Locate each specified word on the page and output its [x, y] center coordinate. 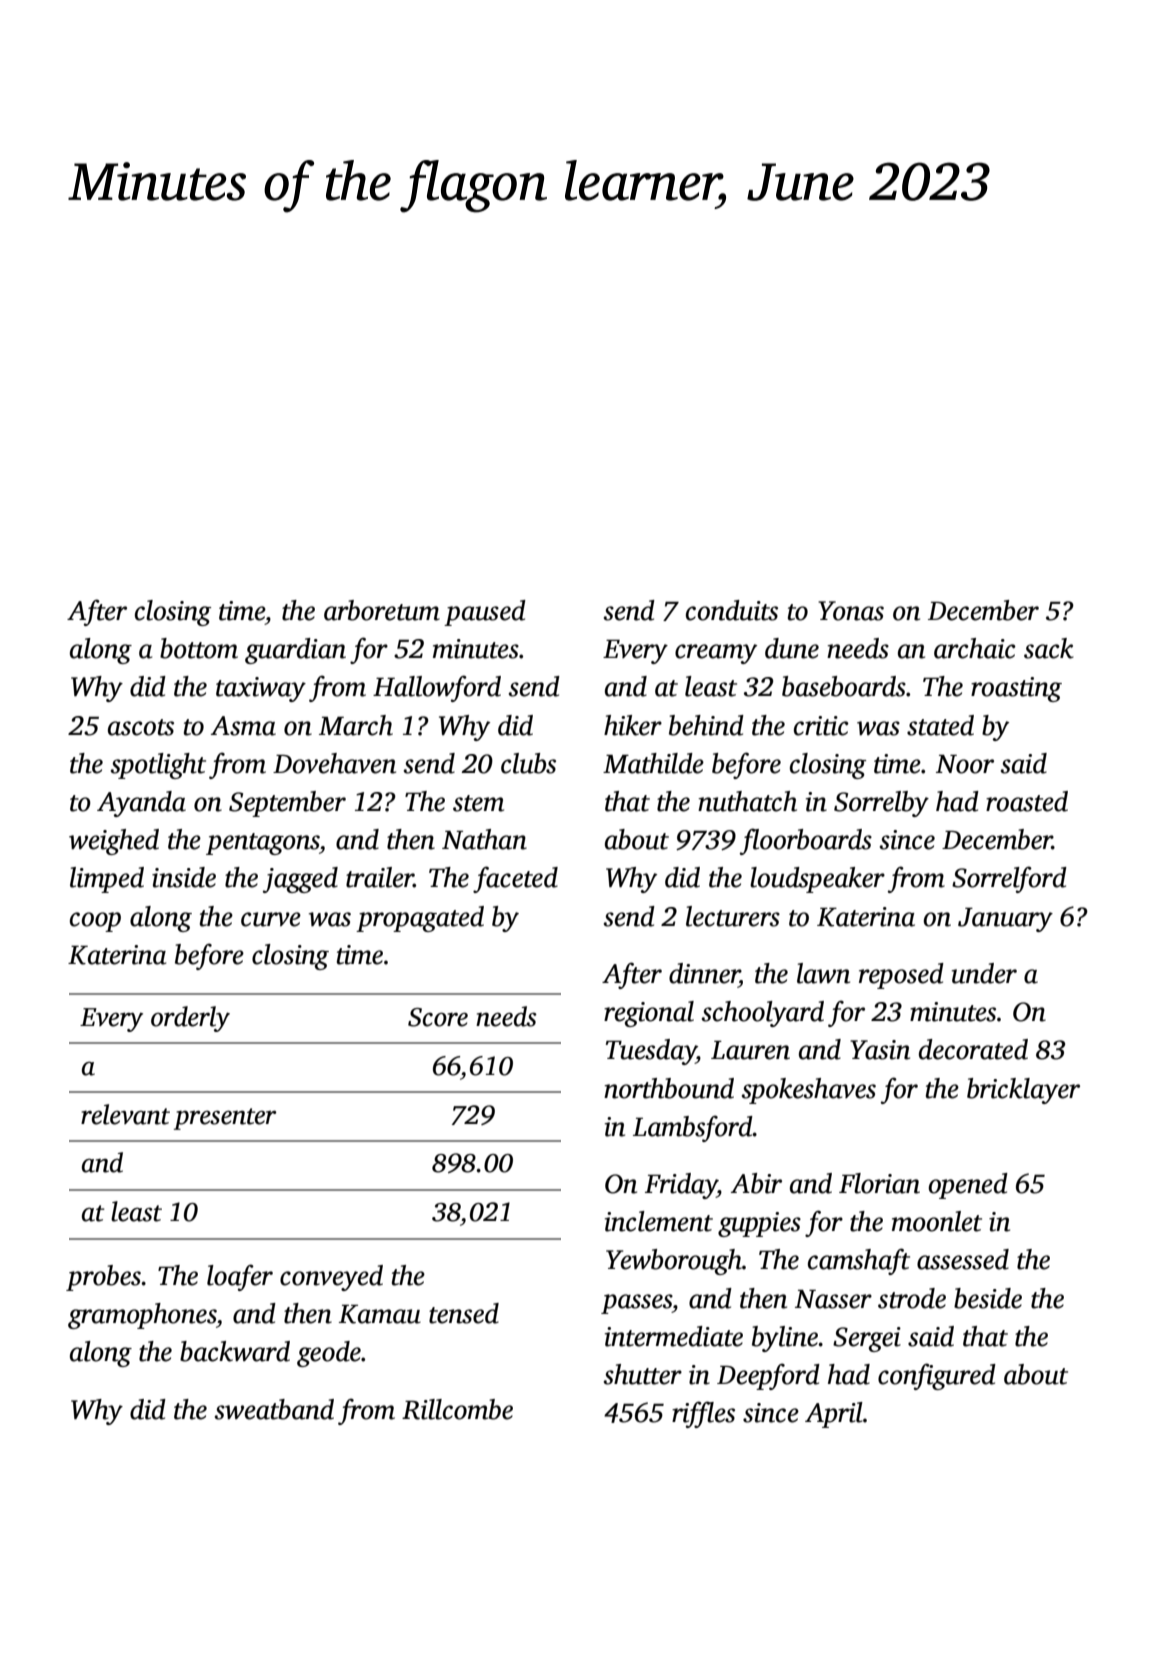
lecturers [733, 916]
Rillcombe [457, 1409]
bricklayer [1023, 1091]
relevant [125, 1114]
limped [107, 880]
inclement [659, 1221]
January [1005, 920]
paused [485, 613]
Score [438, 1017]
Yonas [851, 611]
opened [968, 1186]
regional [649, 1014]
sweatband [274, 1409]
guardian [295, 651]
